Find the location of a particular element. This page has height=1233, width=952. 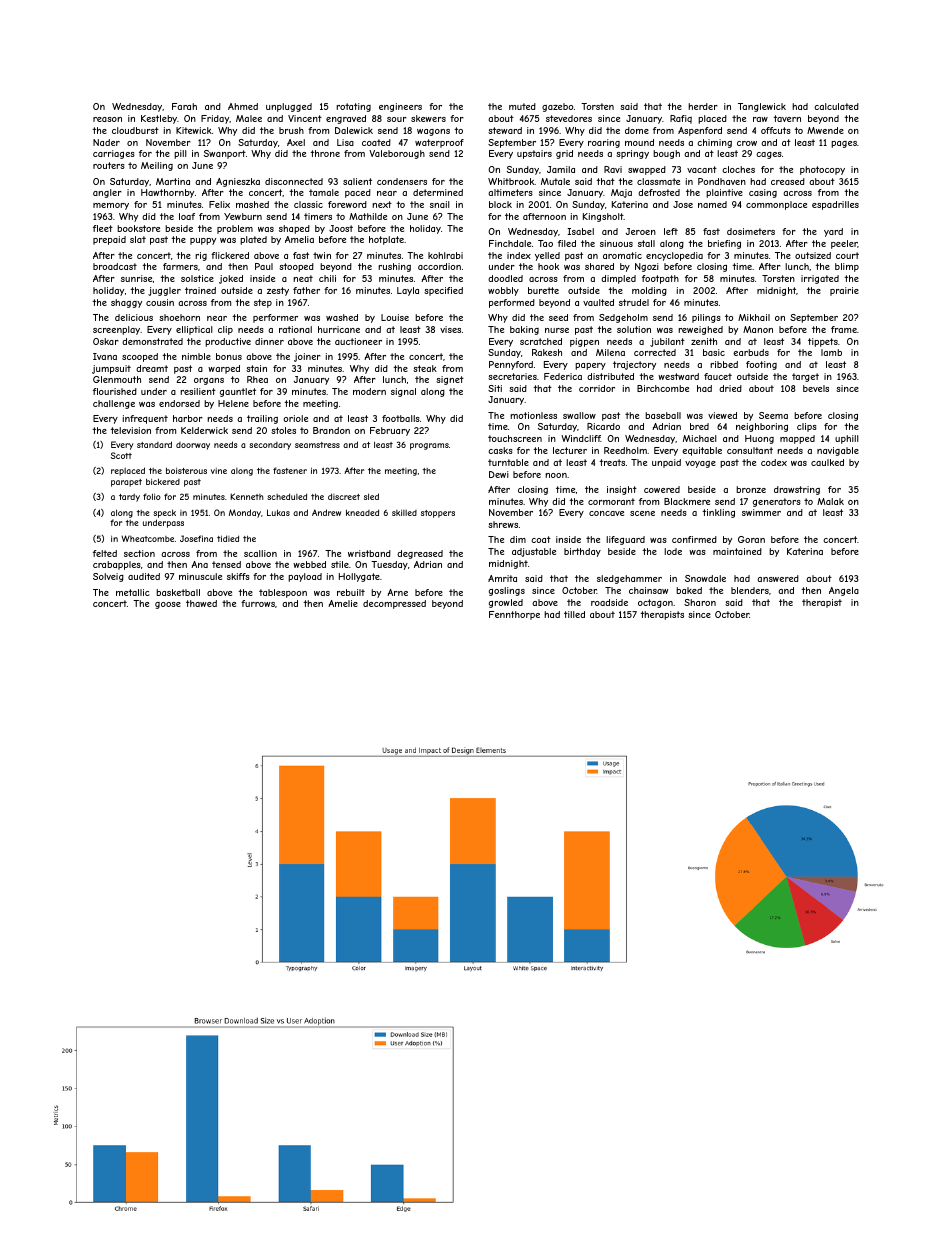

navigable is located at coordinates (838, 451).
